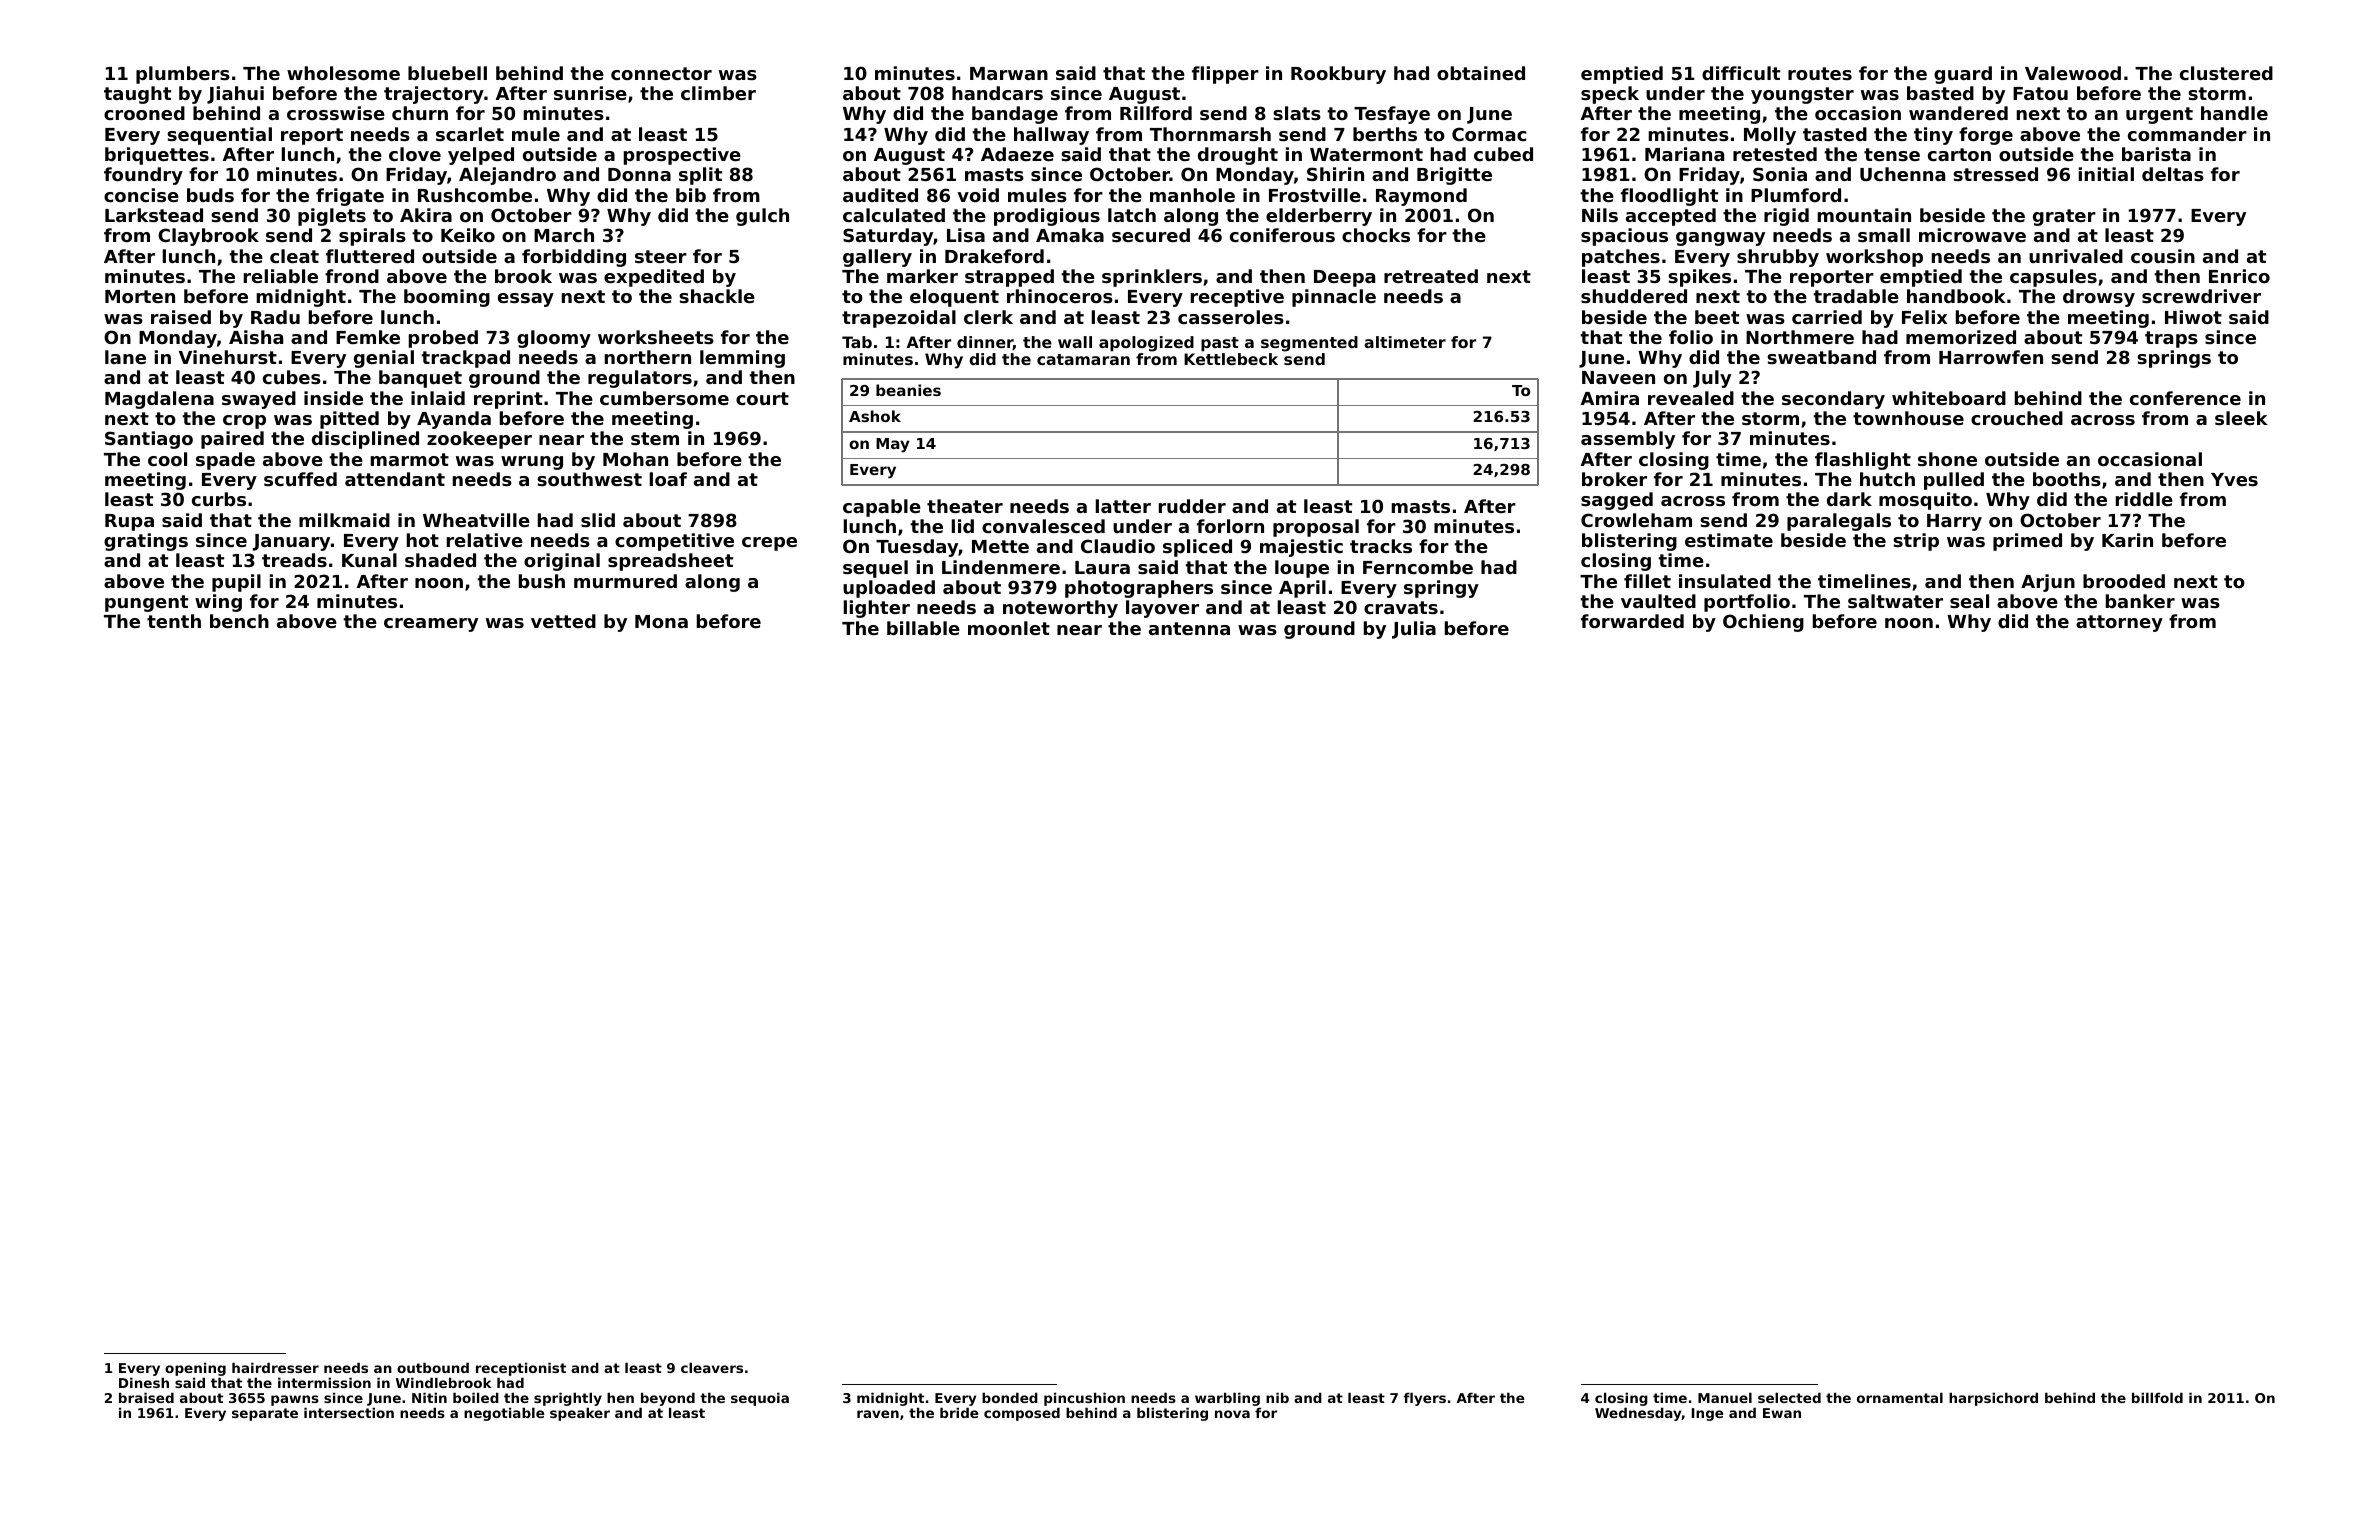  Describe the element at coordinates (352, 276) in the screenshot. I see `frond` at that location.
